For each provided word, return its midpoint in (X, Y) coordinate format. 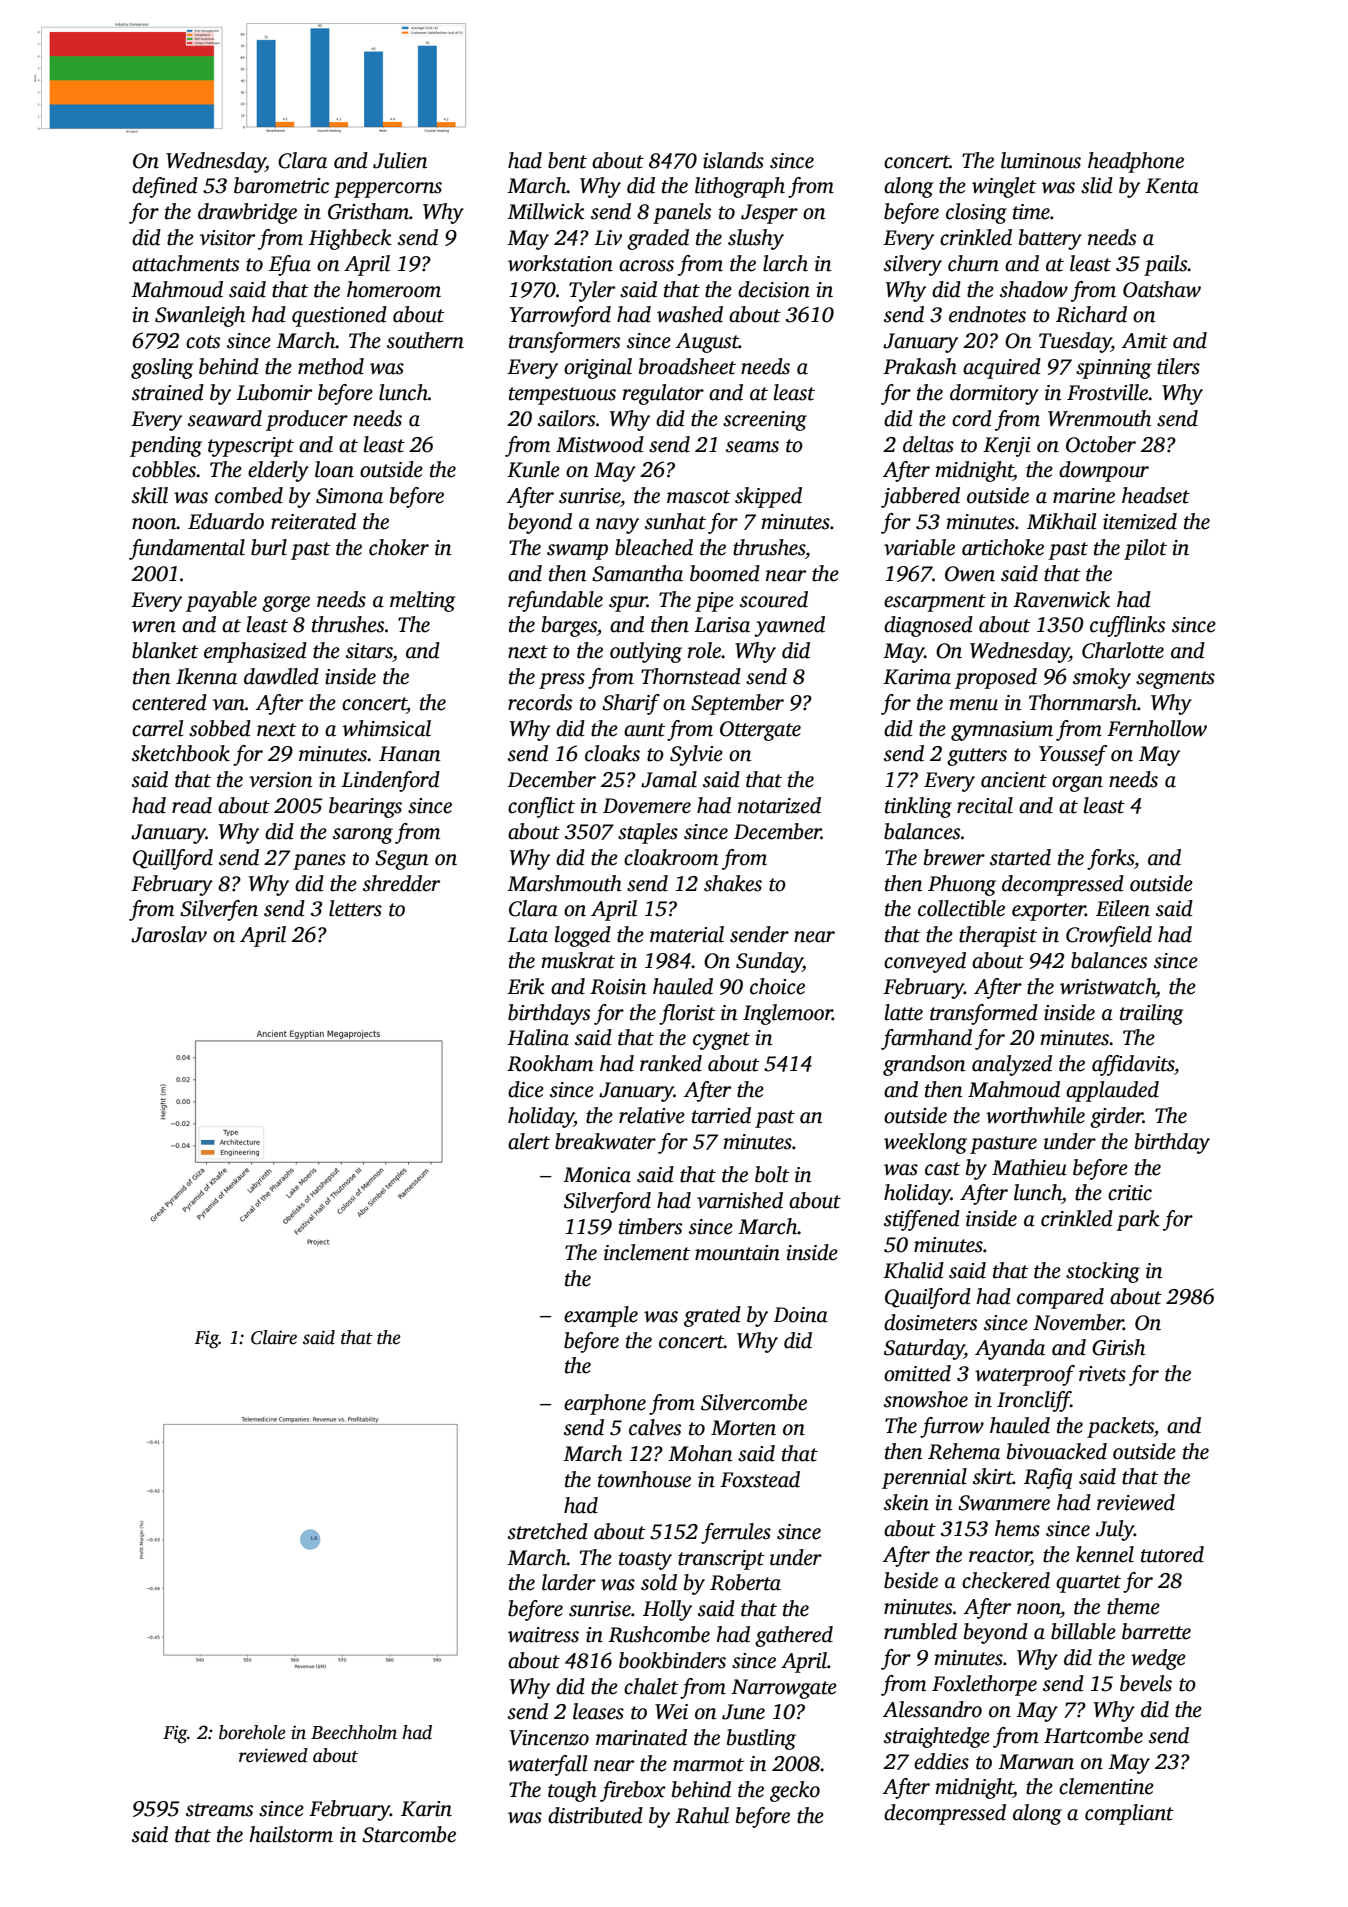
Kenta (1172, 186)
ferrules (736, 1533)
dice (526, 1089)
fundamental (187, 549)
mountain (737, 1253)
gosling (162, 368)
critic (1130, 1193)
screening (765, 421)
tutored (1172, 1554)
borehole (252, 1732)
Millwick (546, 211)
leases (598, 1711)
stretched (548, 1531)
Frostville (1107, 392)
